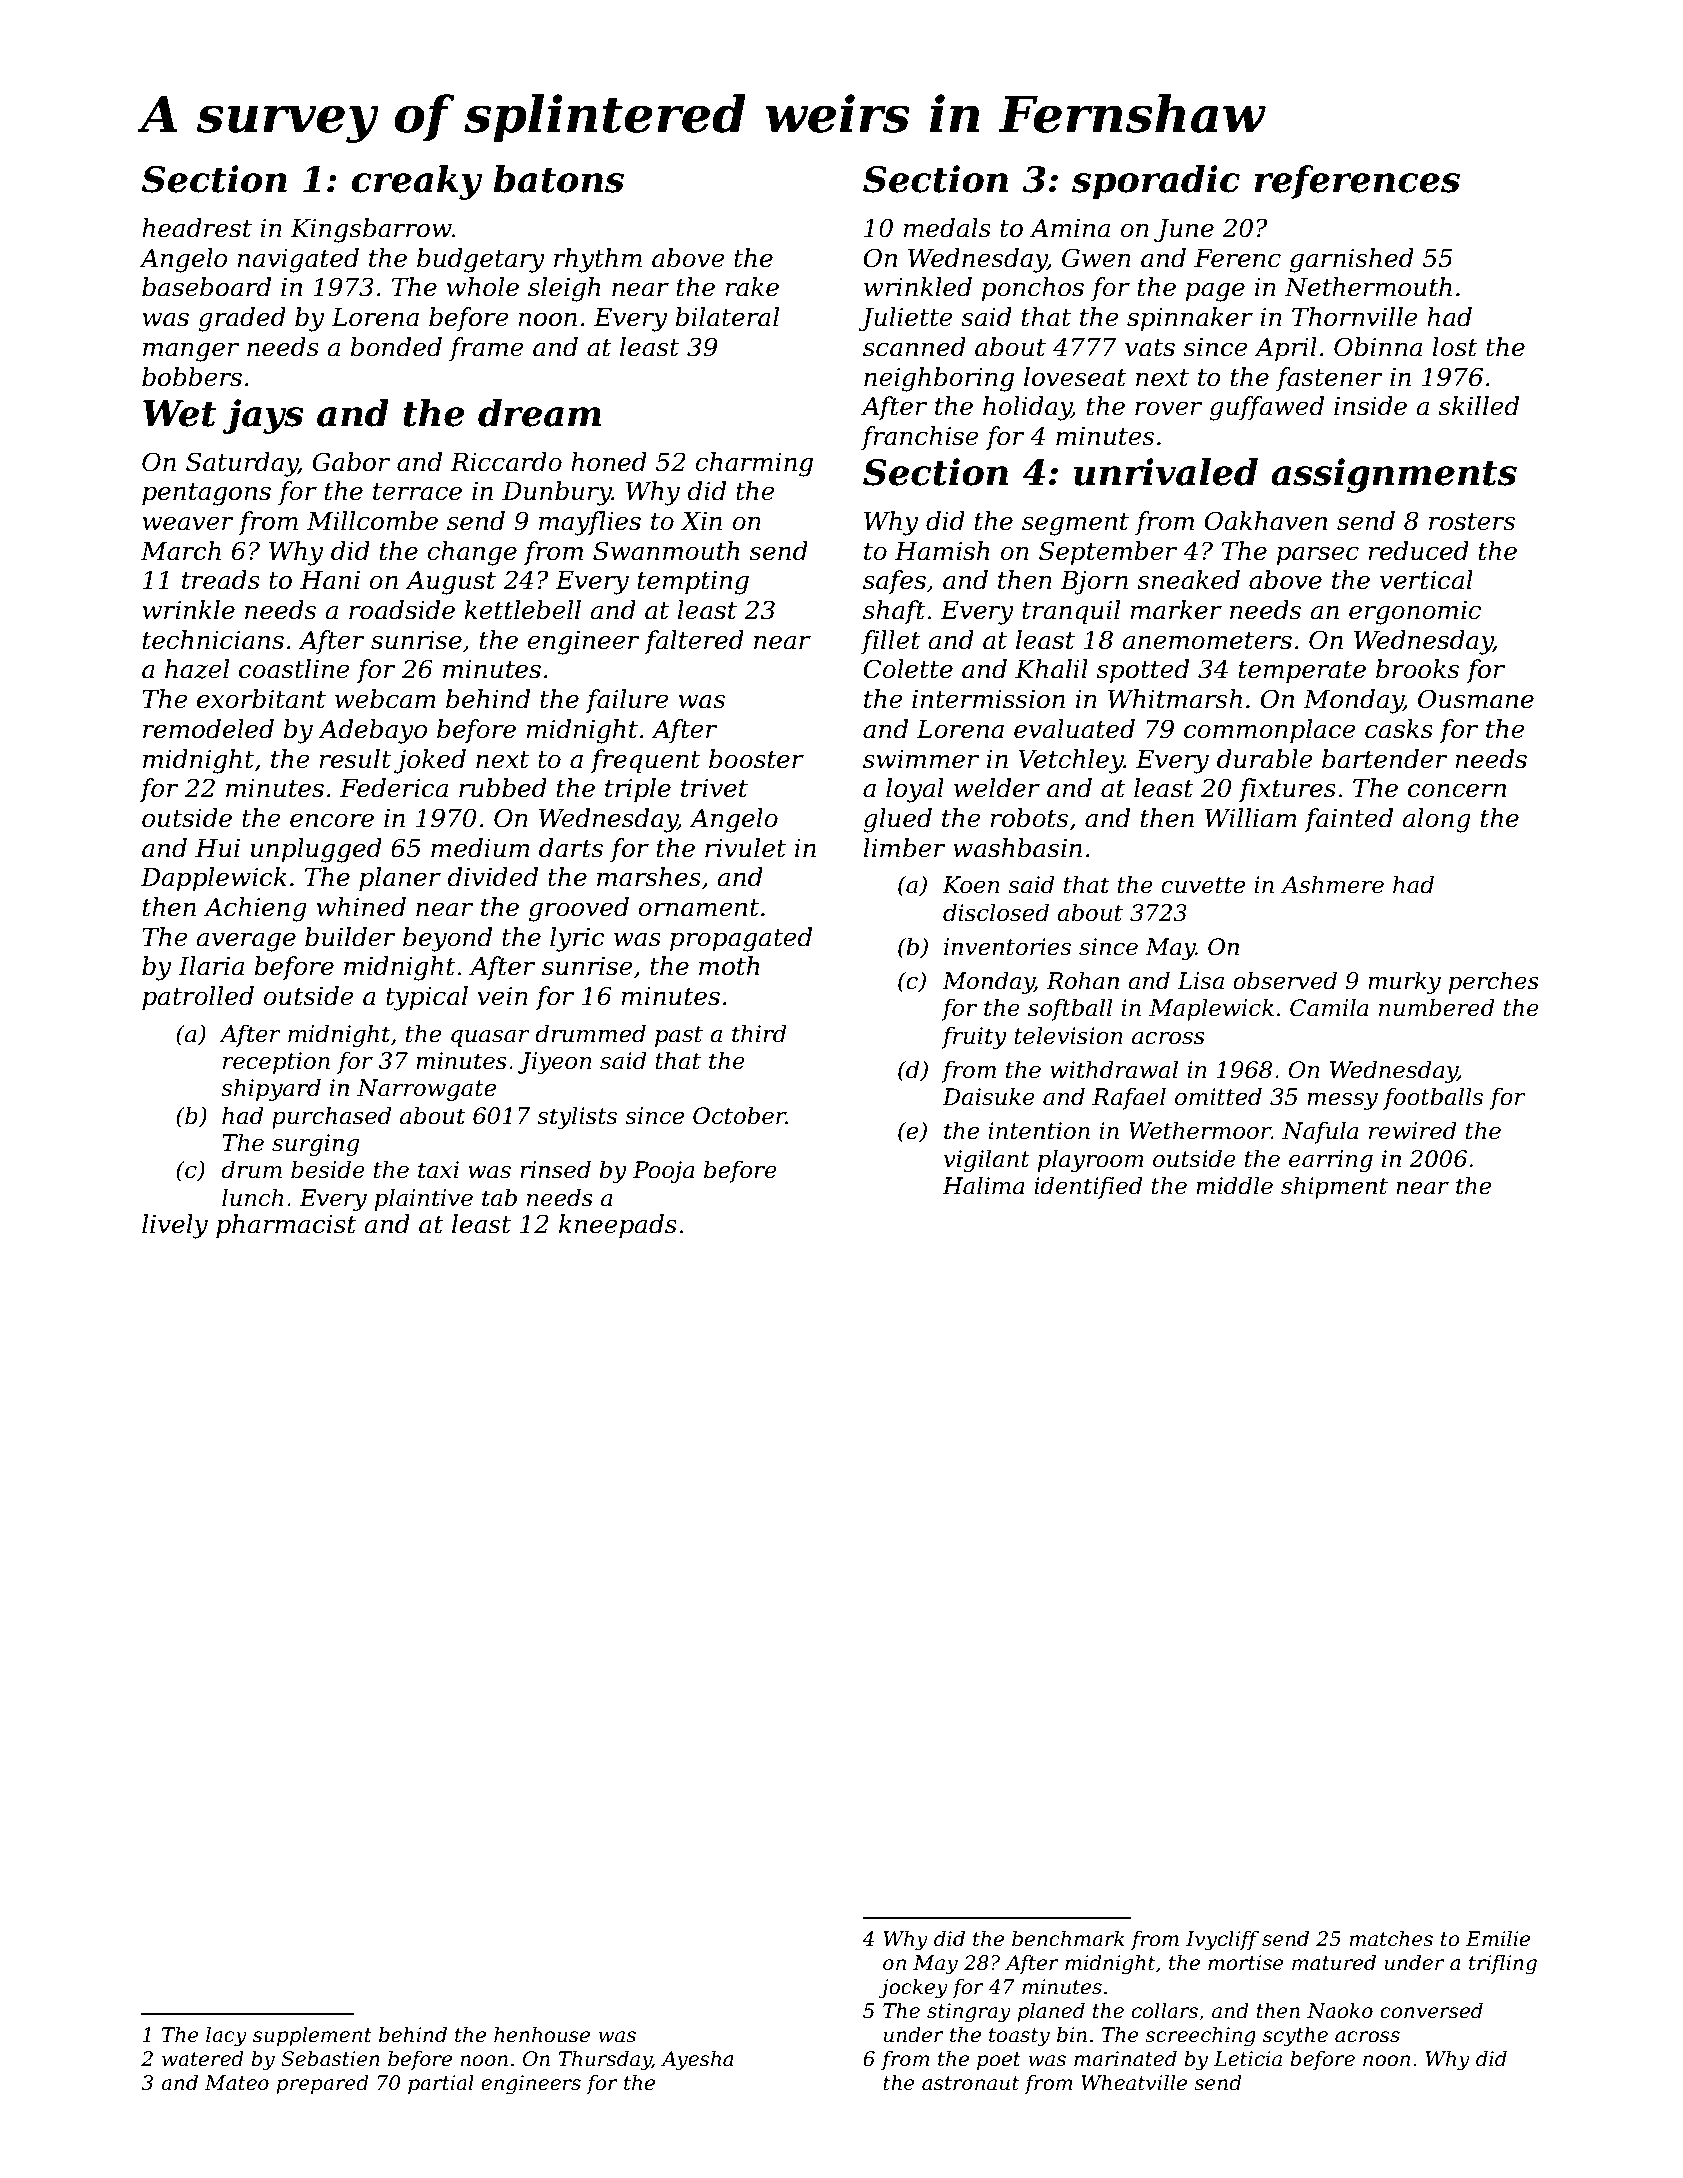  I want to click on supplement, so click(312, 2036).
